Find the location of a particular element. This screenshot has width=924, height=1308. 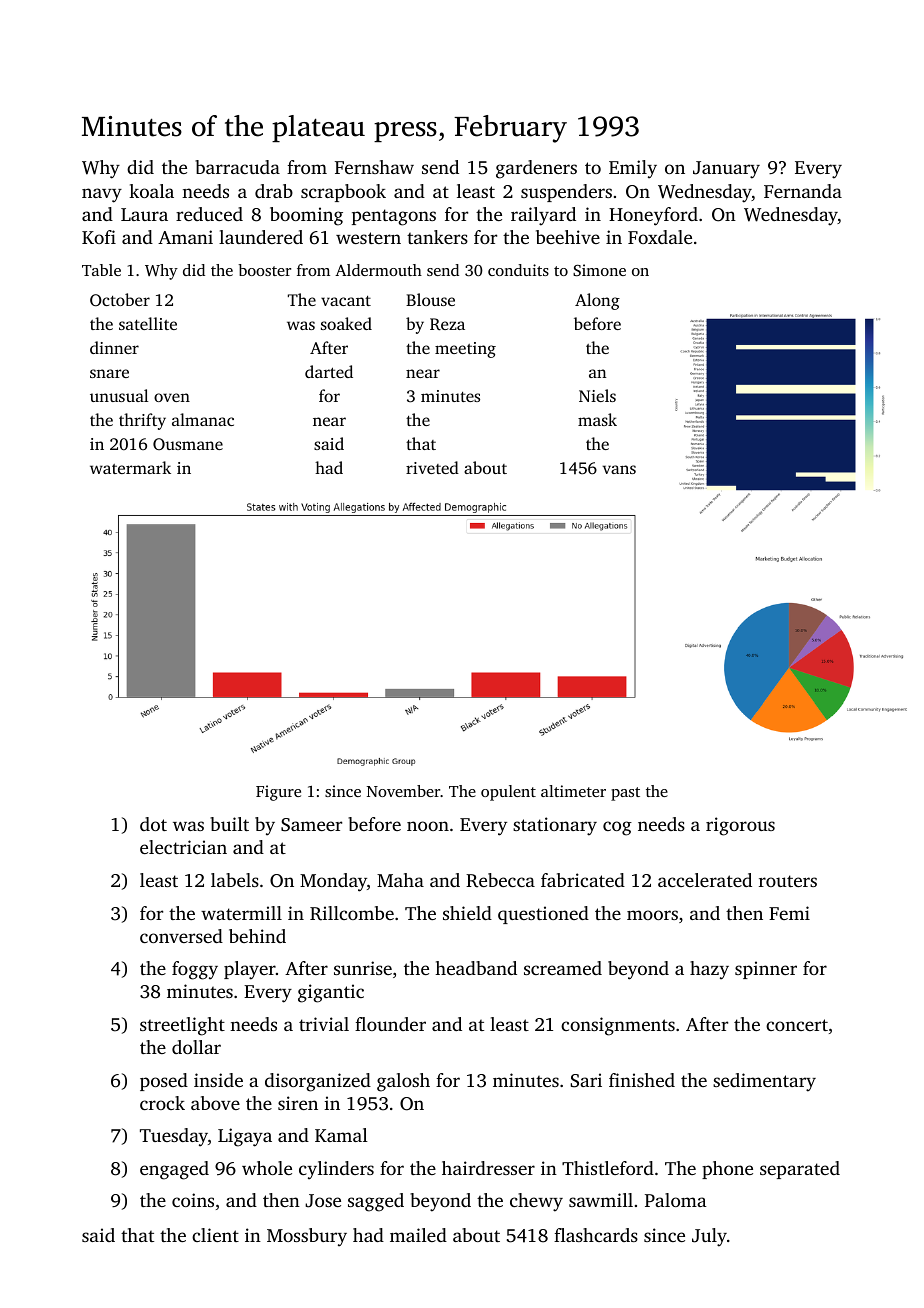

watermark is located at coordinates (130, 467).
